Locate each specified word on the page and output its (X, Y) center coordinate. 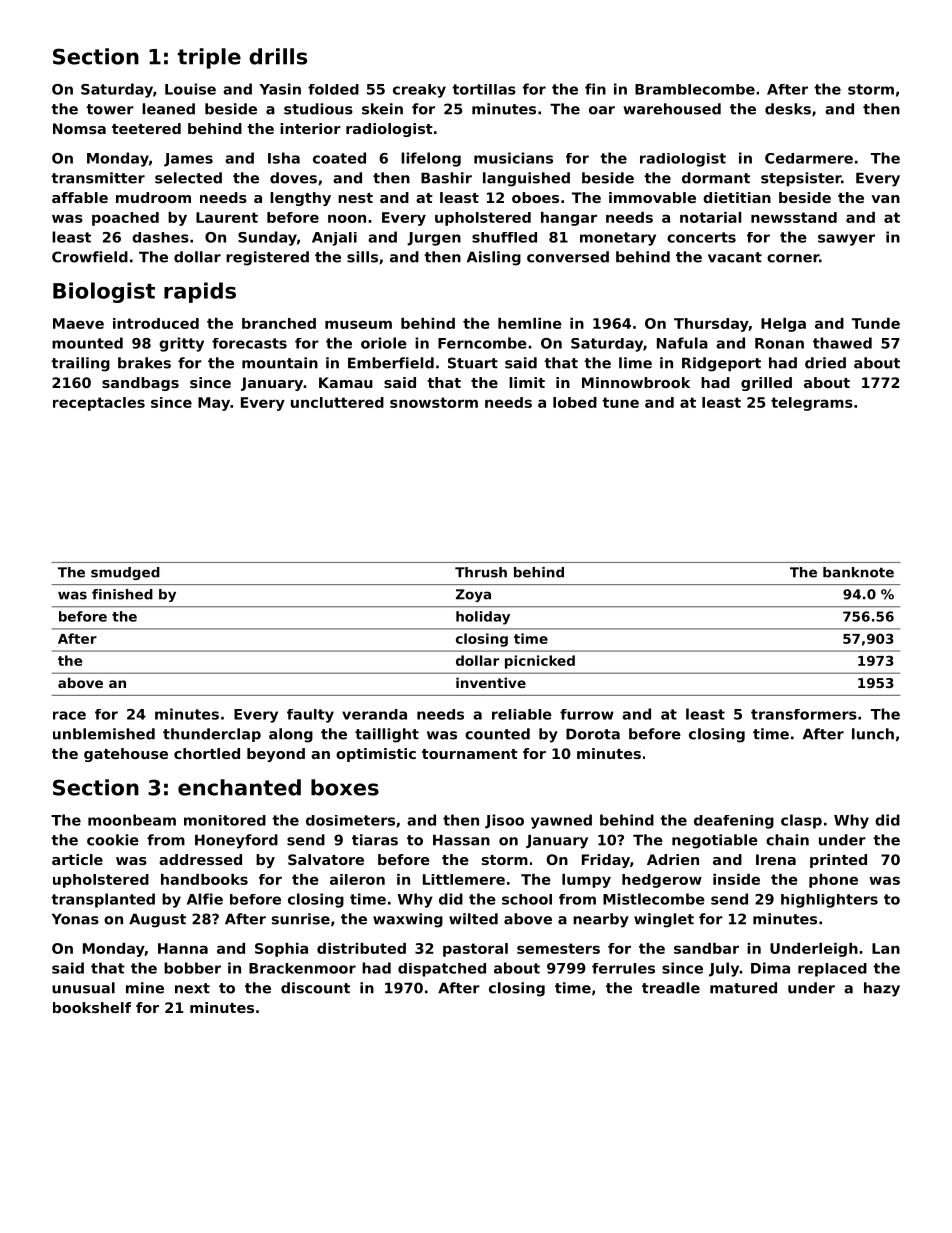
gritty (181, 344)
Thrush (481, 572)
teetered (146, 128)
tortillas (484, 89)
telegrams (812, 404)
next (192, 988)
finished (122, 594)
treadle (671, 988)
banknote (858, 572)
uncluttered (337, 402)
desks (788, 109)
